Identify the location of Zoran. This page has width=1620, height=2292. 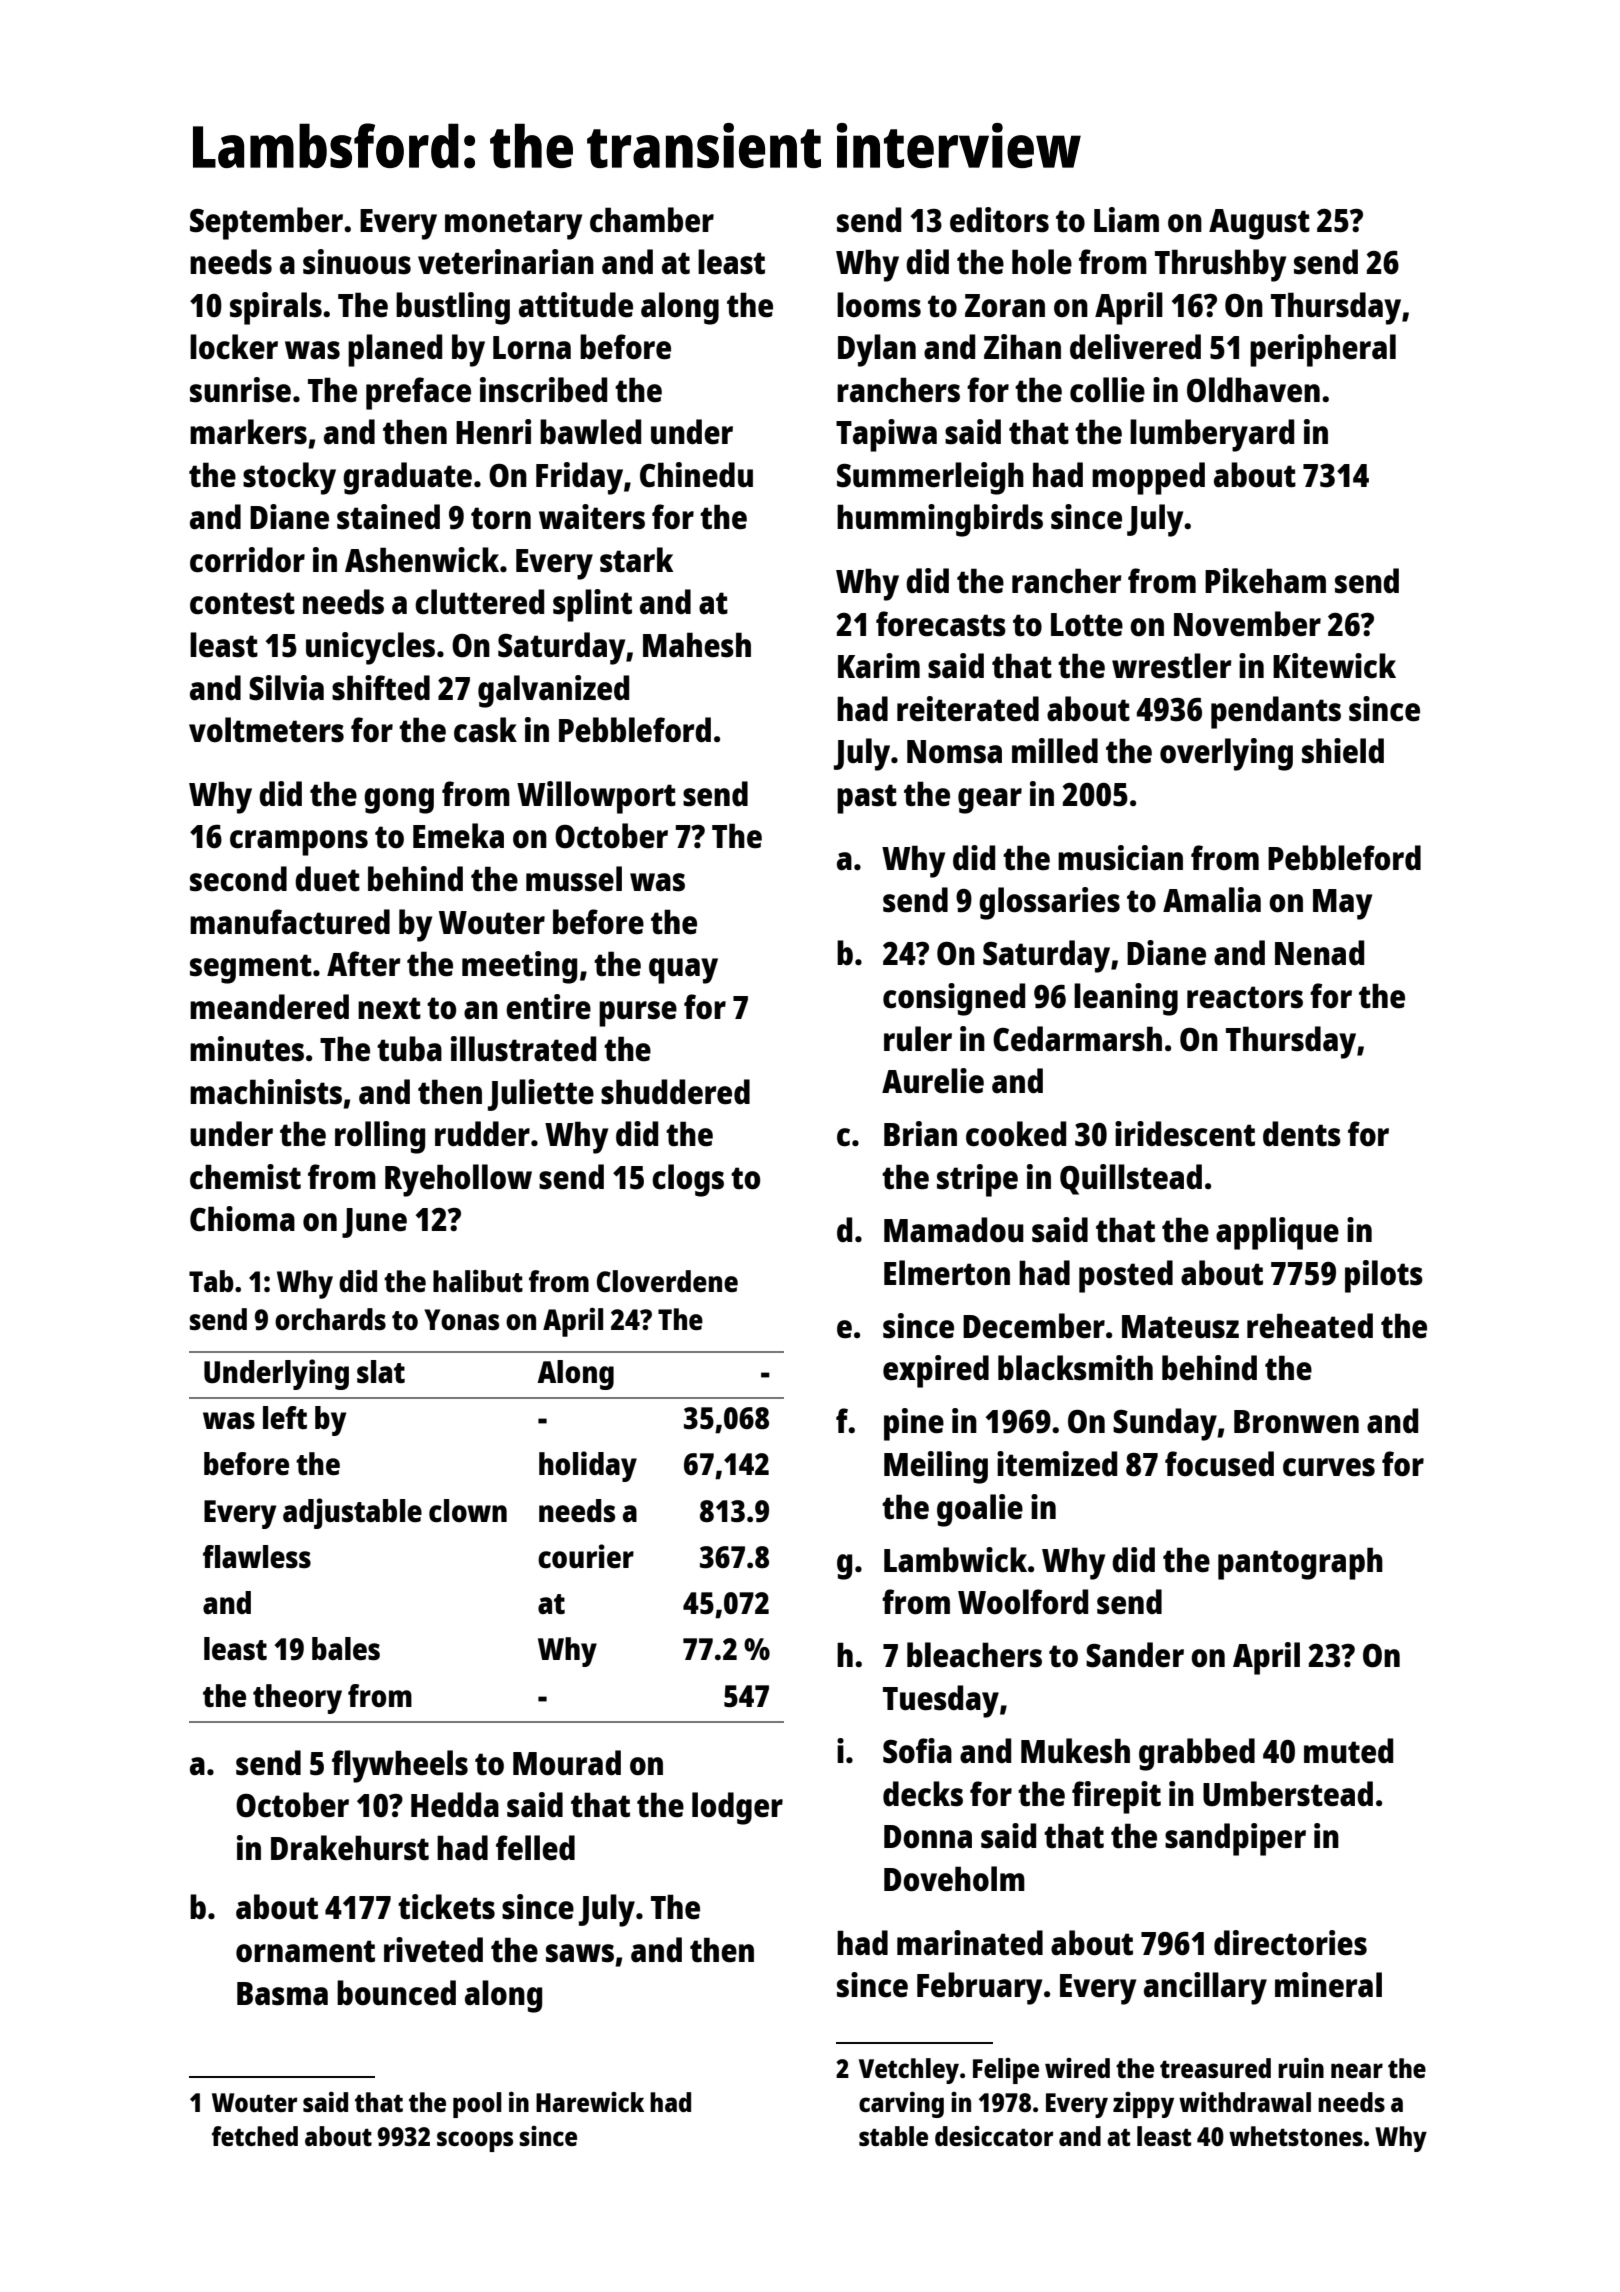
(1005, 306).
